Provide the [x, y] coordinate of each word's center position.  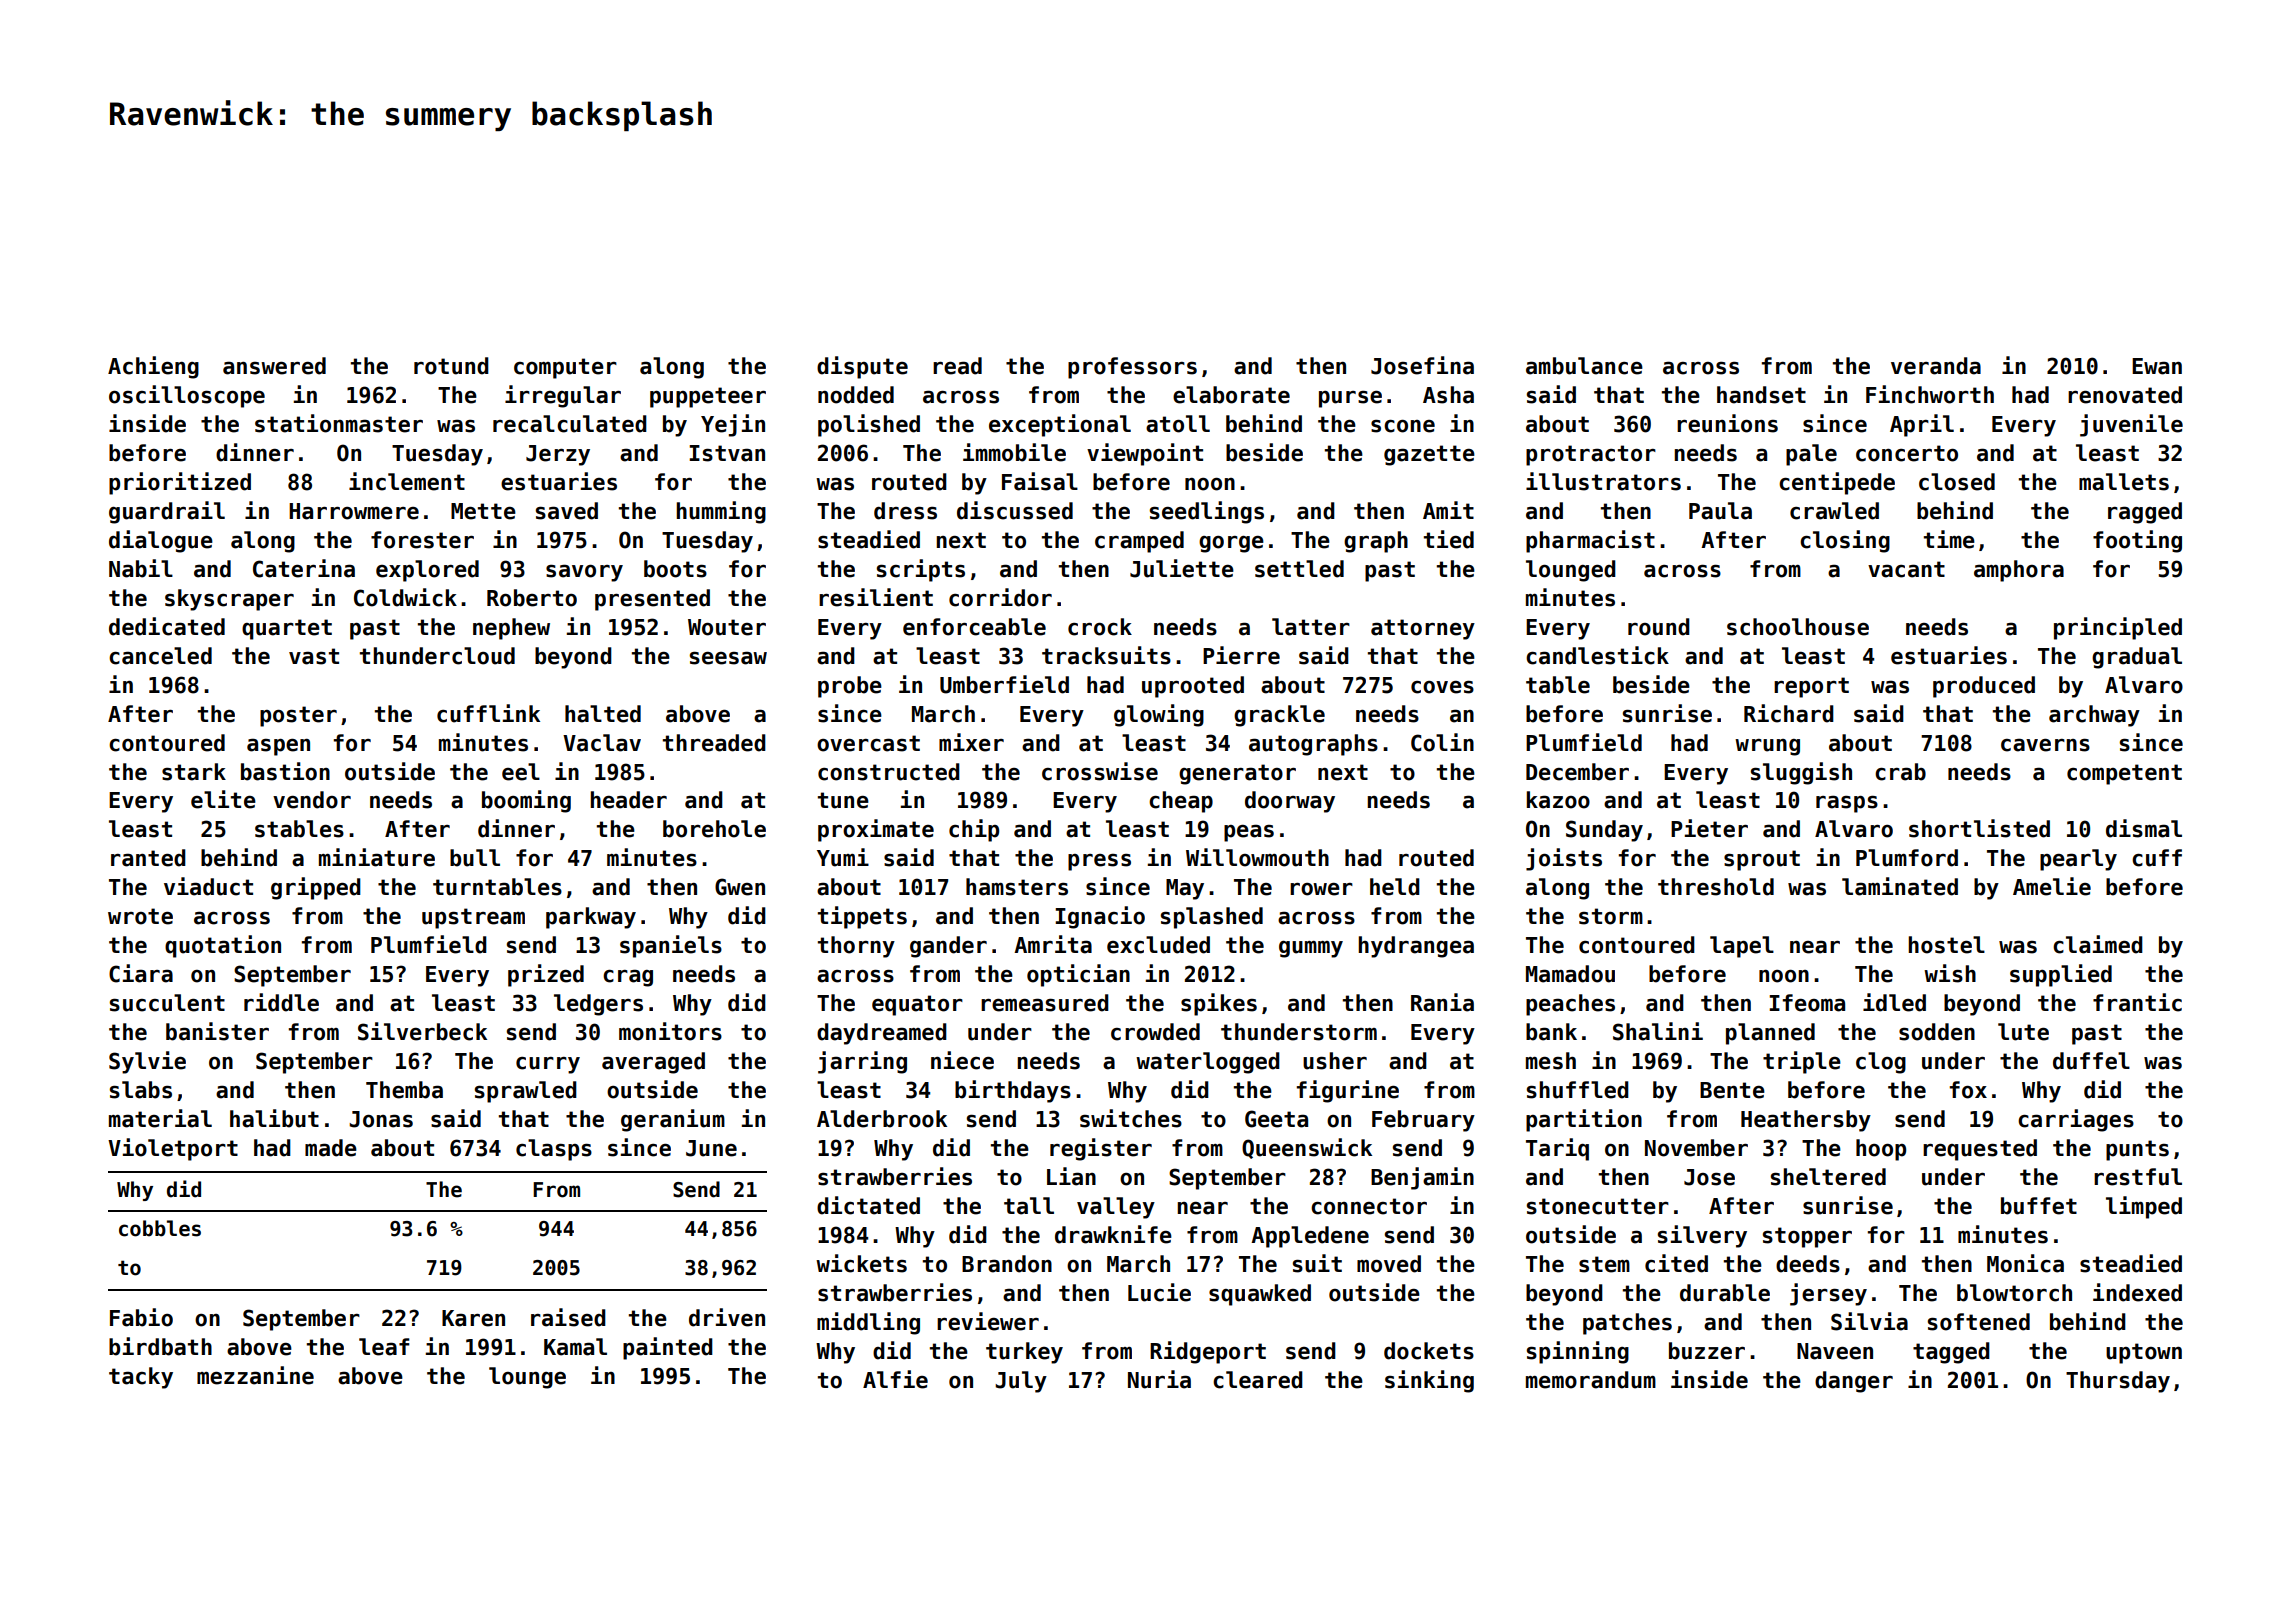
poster [298, 716]
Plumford [1907, 858]
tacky [141, 1378]
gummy [1311, 949]
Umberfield [1004, 684]
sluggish [1801, 773]
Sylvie [147, 1062]
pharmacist [1590, 541]
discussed [1015, 510]
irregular [563, 396]
